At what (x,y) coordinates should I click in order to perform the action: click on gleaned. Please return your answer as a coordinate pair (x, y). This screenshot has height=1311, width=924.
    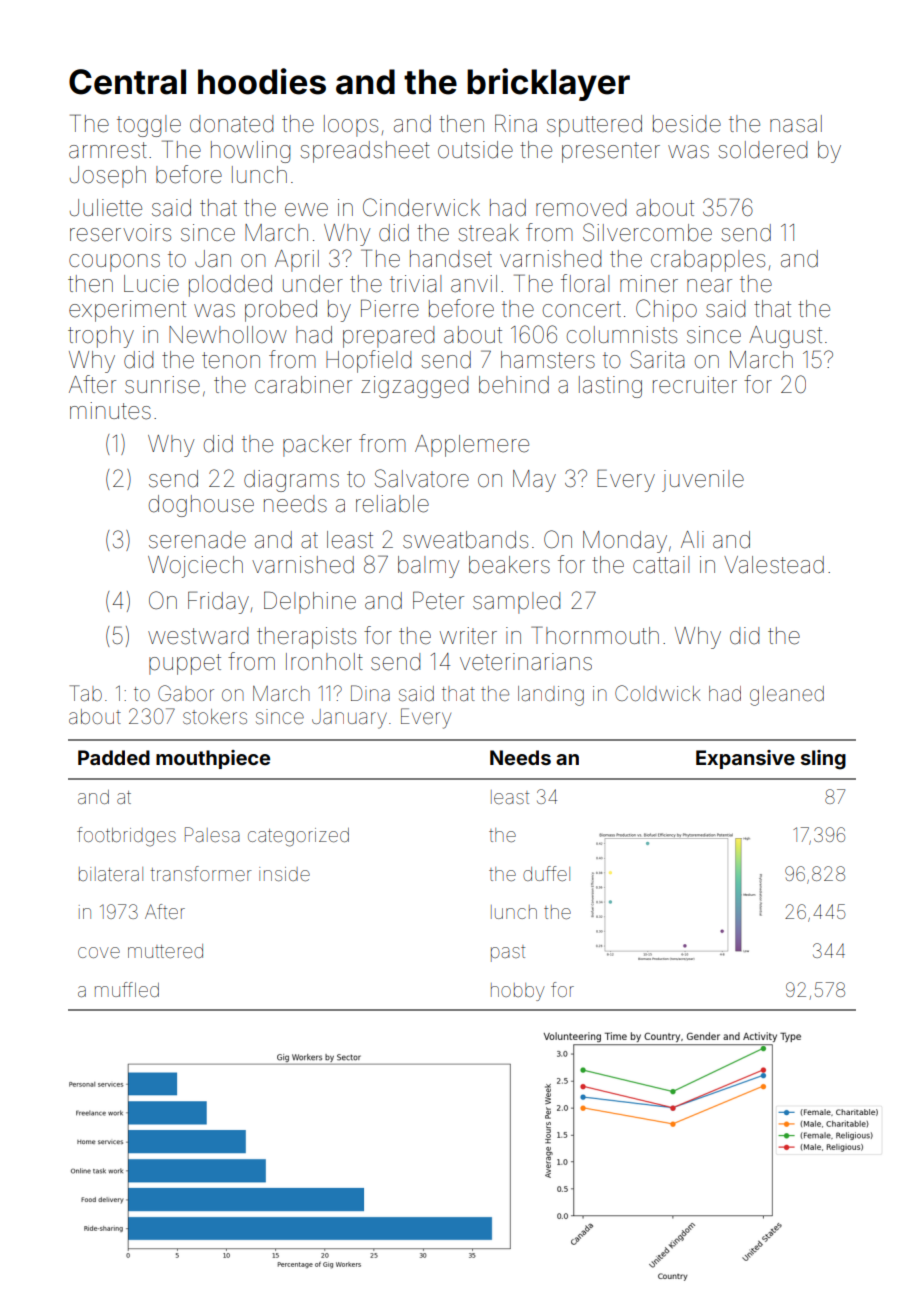
    Looking at the image, I should click on (787, 696).
